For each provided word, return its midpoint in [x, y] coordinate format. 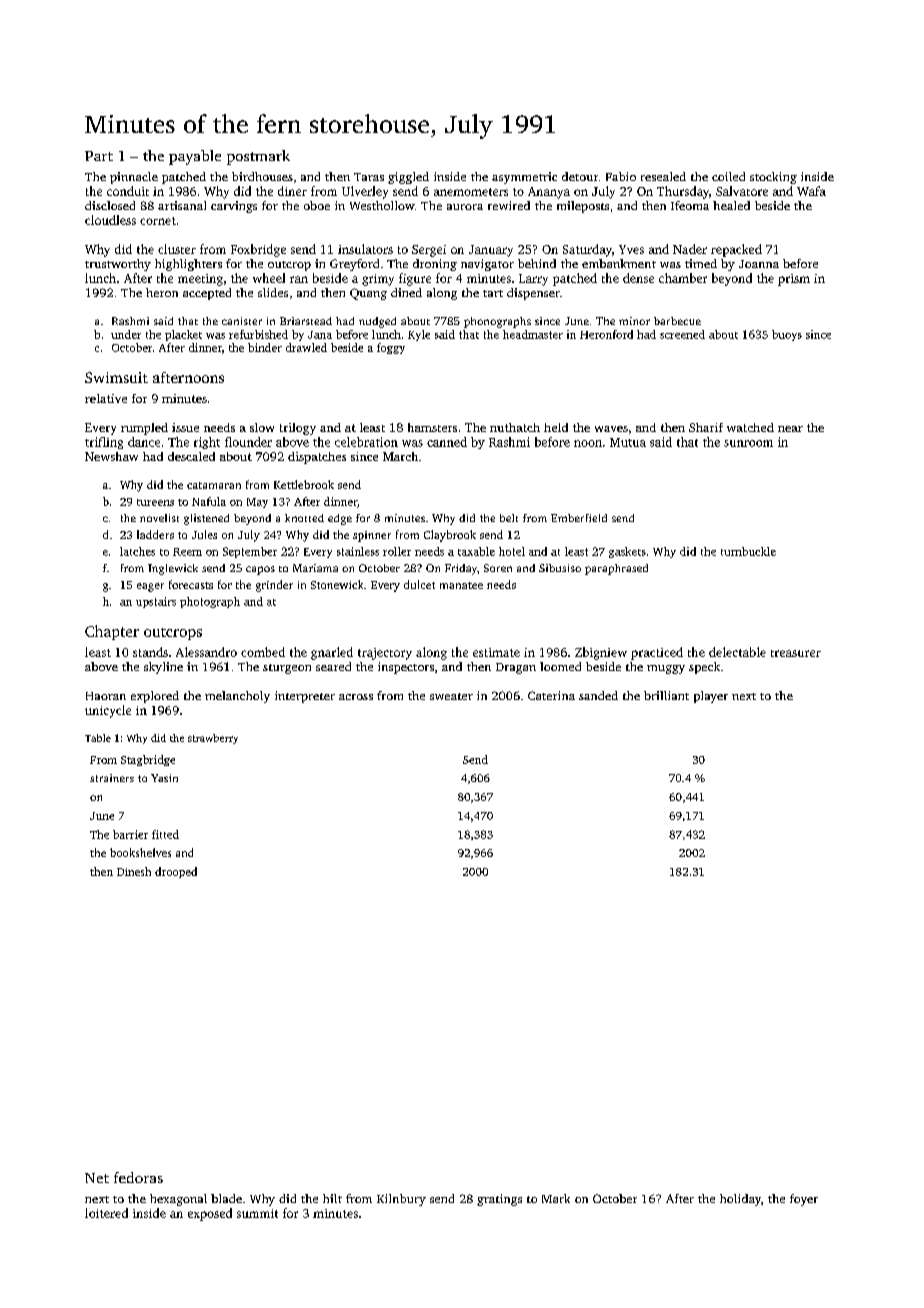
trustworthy [118, 265]
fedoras [138, 1177]
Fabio [621, 176]
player [711, 697]
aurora [465, 207]
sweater [451, 696]
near [790, 429]
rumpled [144, 429]
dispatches [317, 458]
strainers [112, 778]
